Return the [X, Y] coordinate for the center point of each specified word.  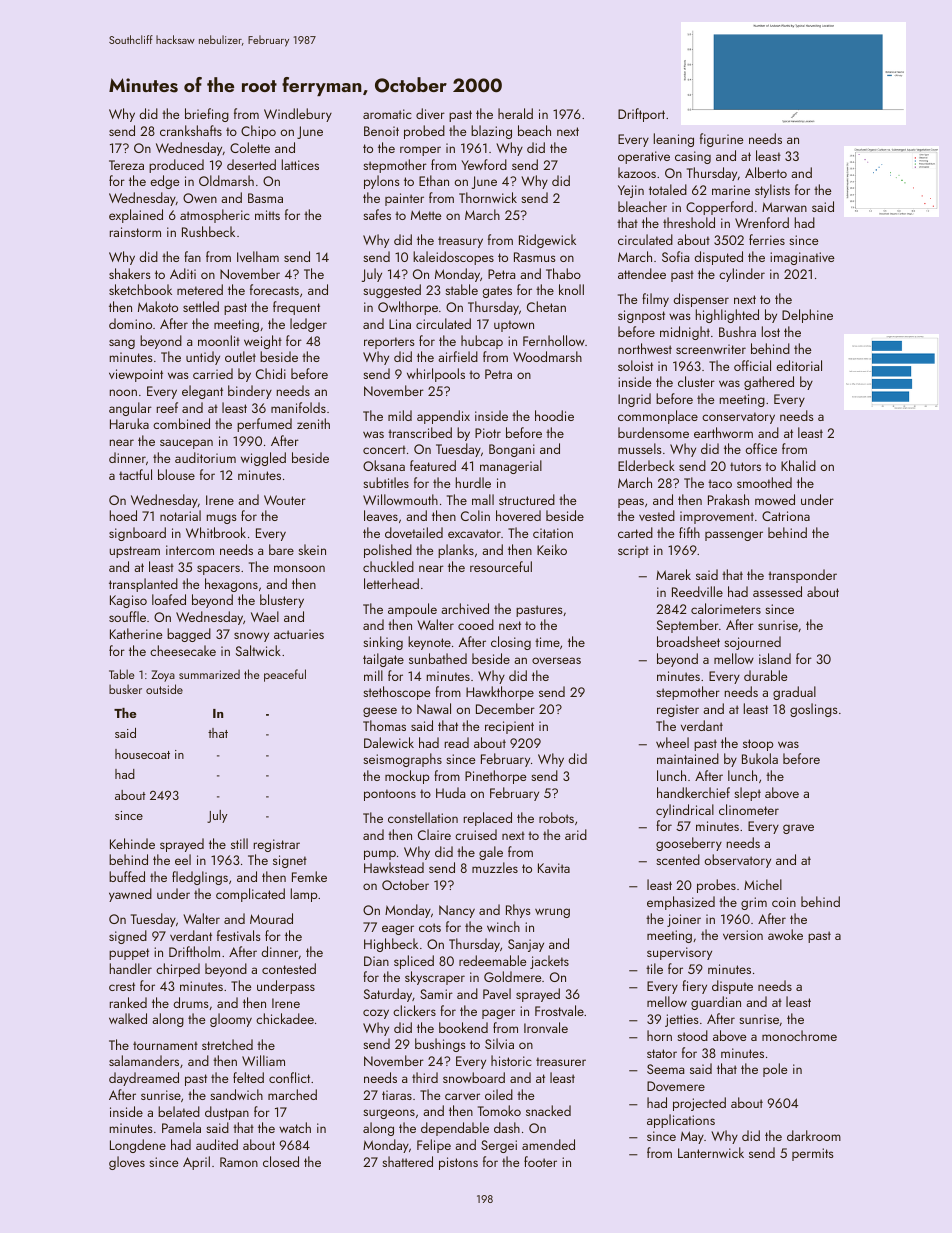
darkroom [814, 1135]
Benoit [381, 131]
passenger [734, 536]
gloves [127, 1163]
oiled [499, 1094]
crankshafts [191, 130]
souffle [127, 616]
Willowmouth [400, 499]
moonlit [219, 340]
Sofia [675, 256]
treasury [460, 242]
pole [775, 1070]
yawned [130, 895]
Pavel [497, 993]
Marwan [784, 207]
